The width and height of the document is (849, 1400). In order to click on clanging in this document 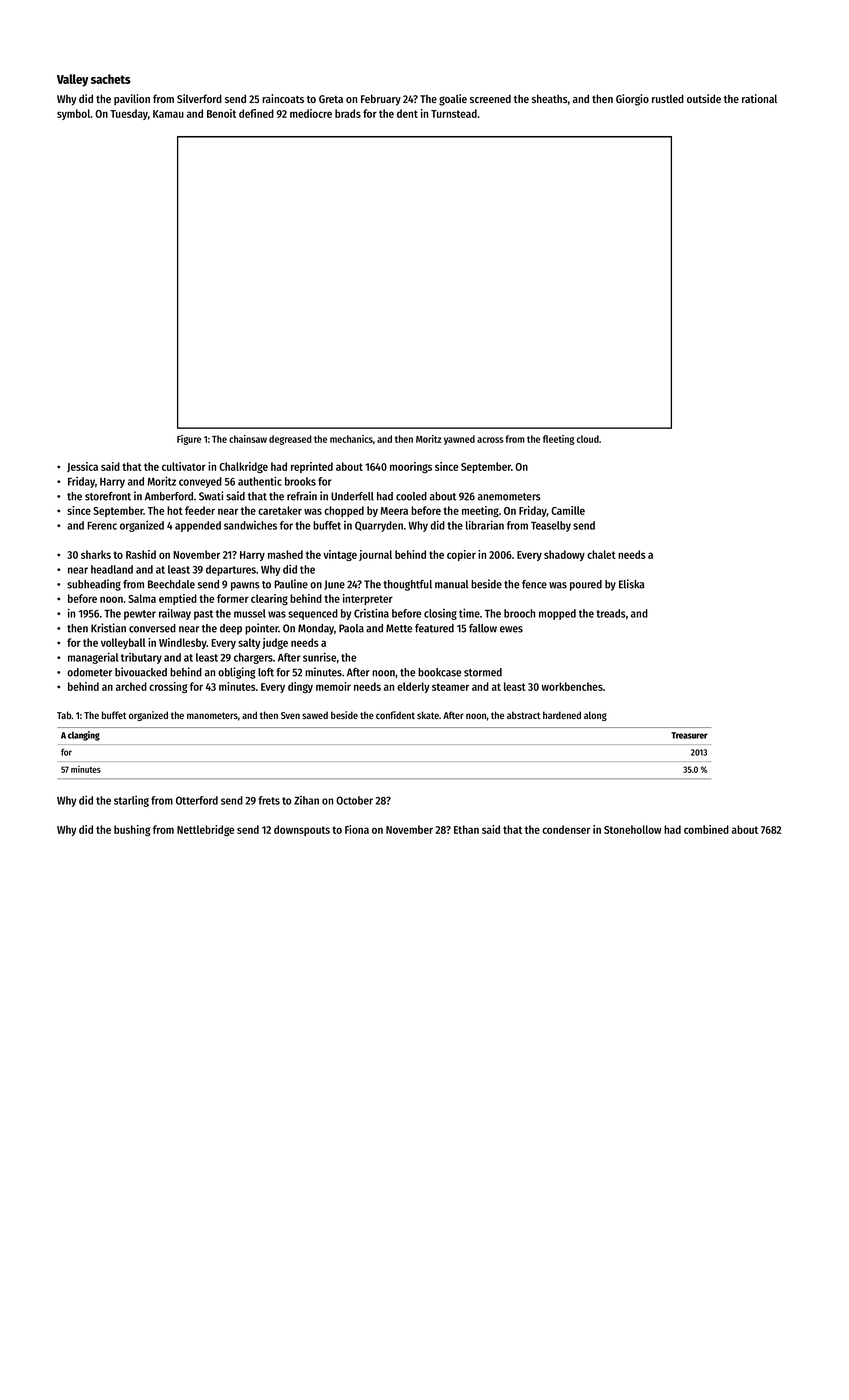, I will do `click(84, 736)`.
